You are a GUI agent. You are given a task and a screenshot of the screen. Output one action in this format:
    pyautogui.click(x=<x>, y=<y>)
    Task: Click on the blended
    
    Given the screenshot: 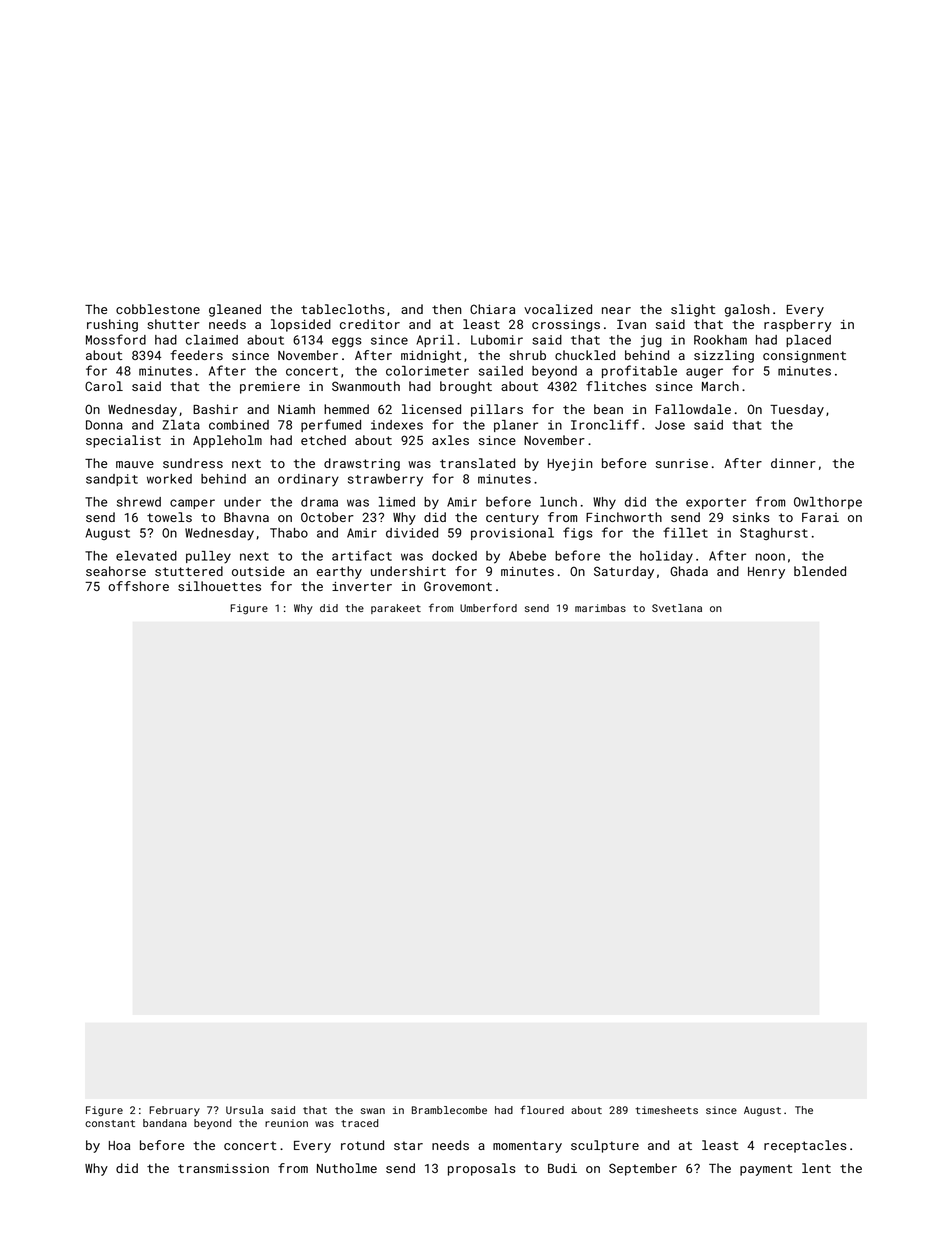 What is the action you would take?
    pyautogui.click(x=820, y=571)
